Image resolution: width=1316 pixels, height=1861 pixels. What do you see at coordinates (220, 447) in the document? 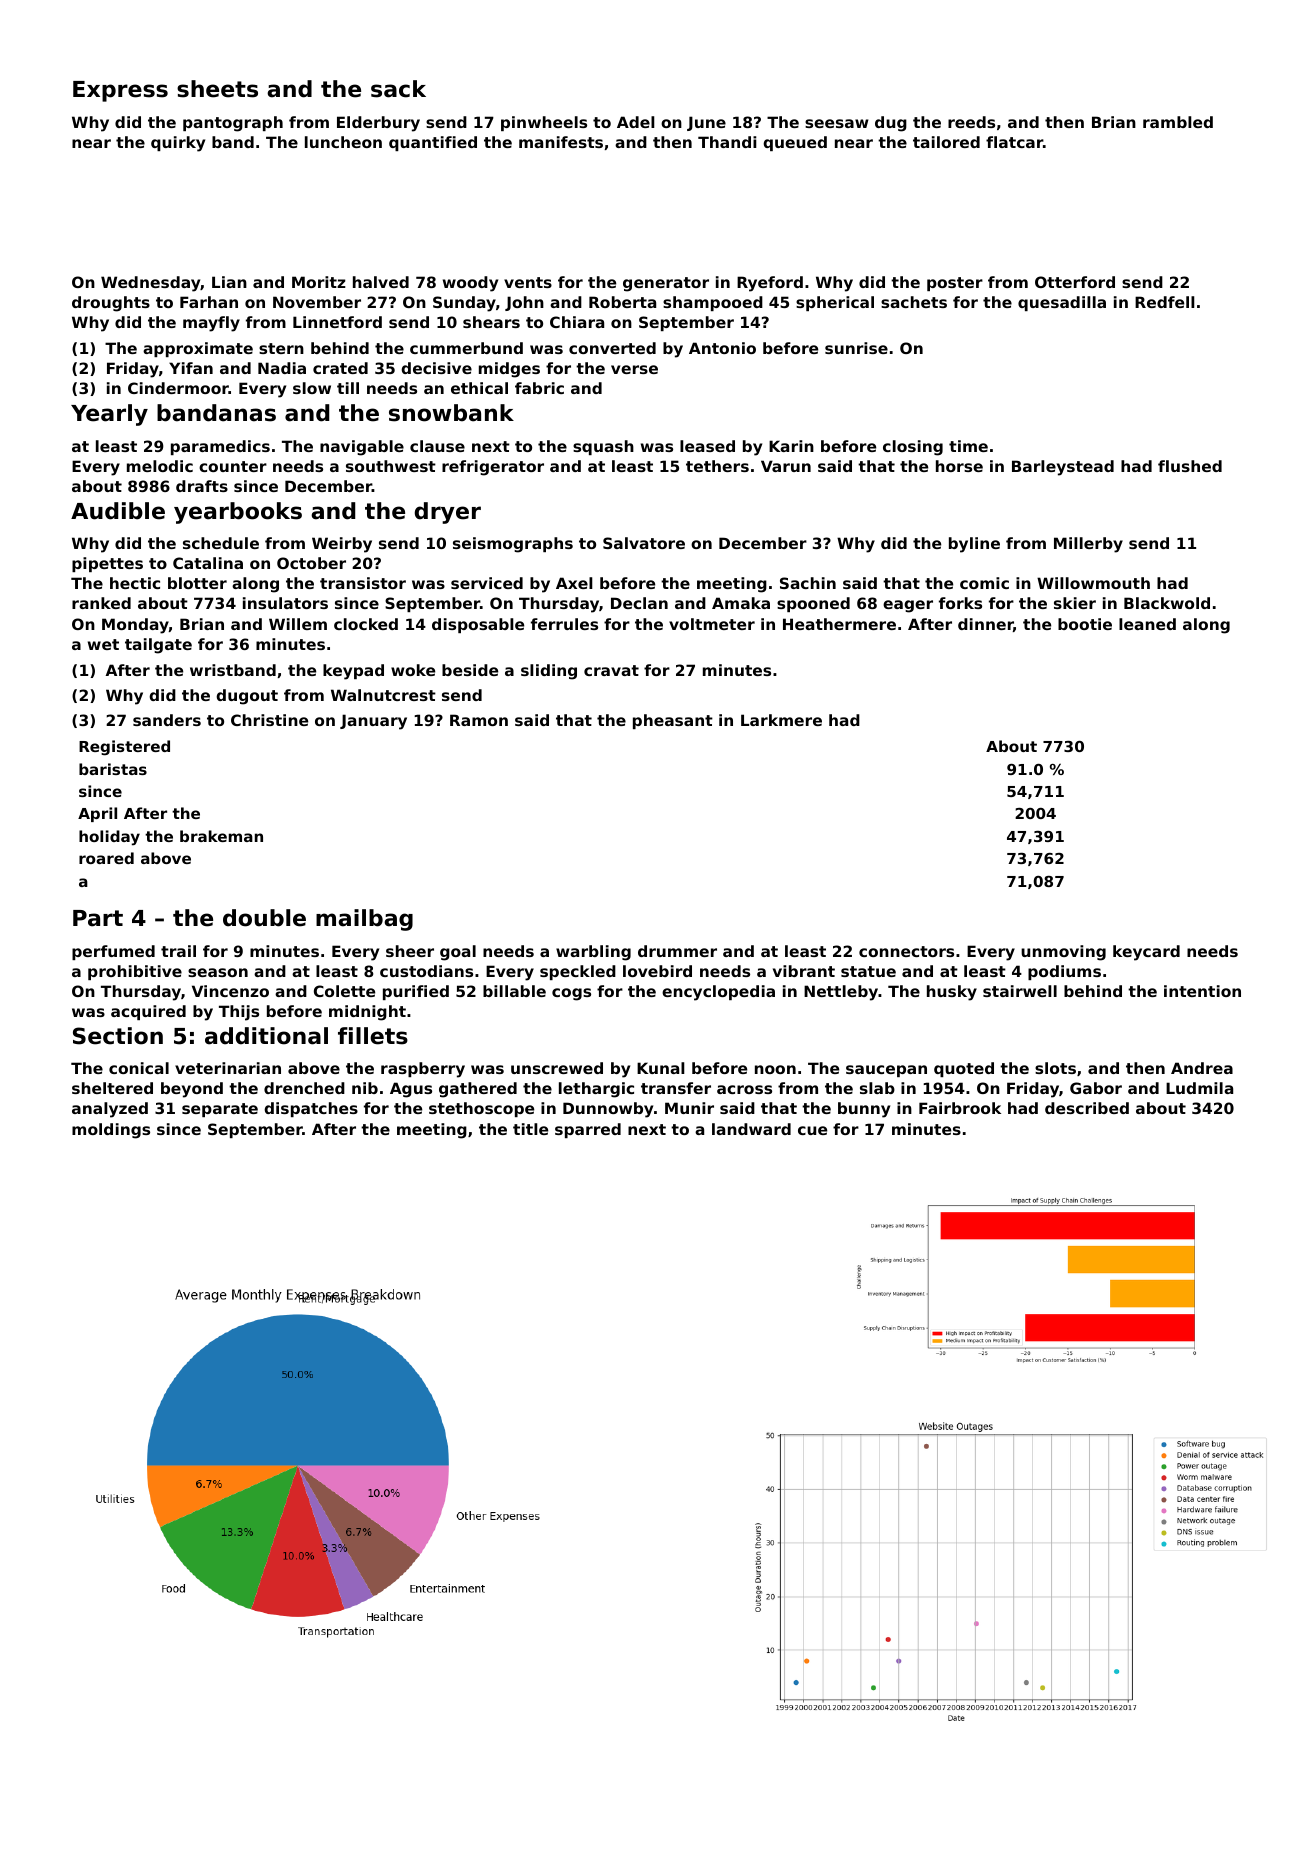
I see `paramedics` at bounding box center [220, 447].
